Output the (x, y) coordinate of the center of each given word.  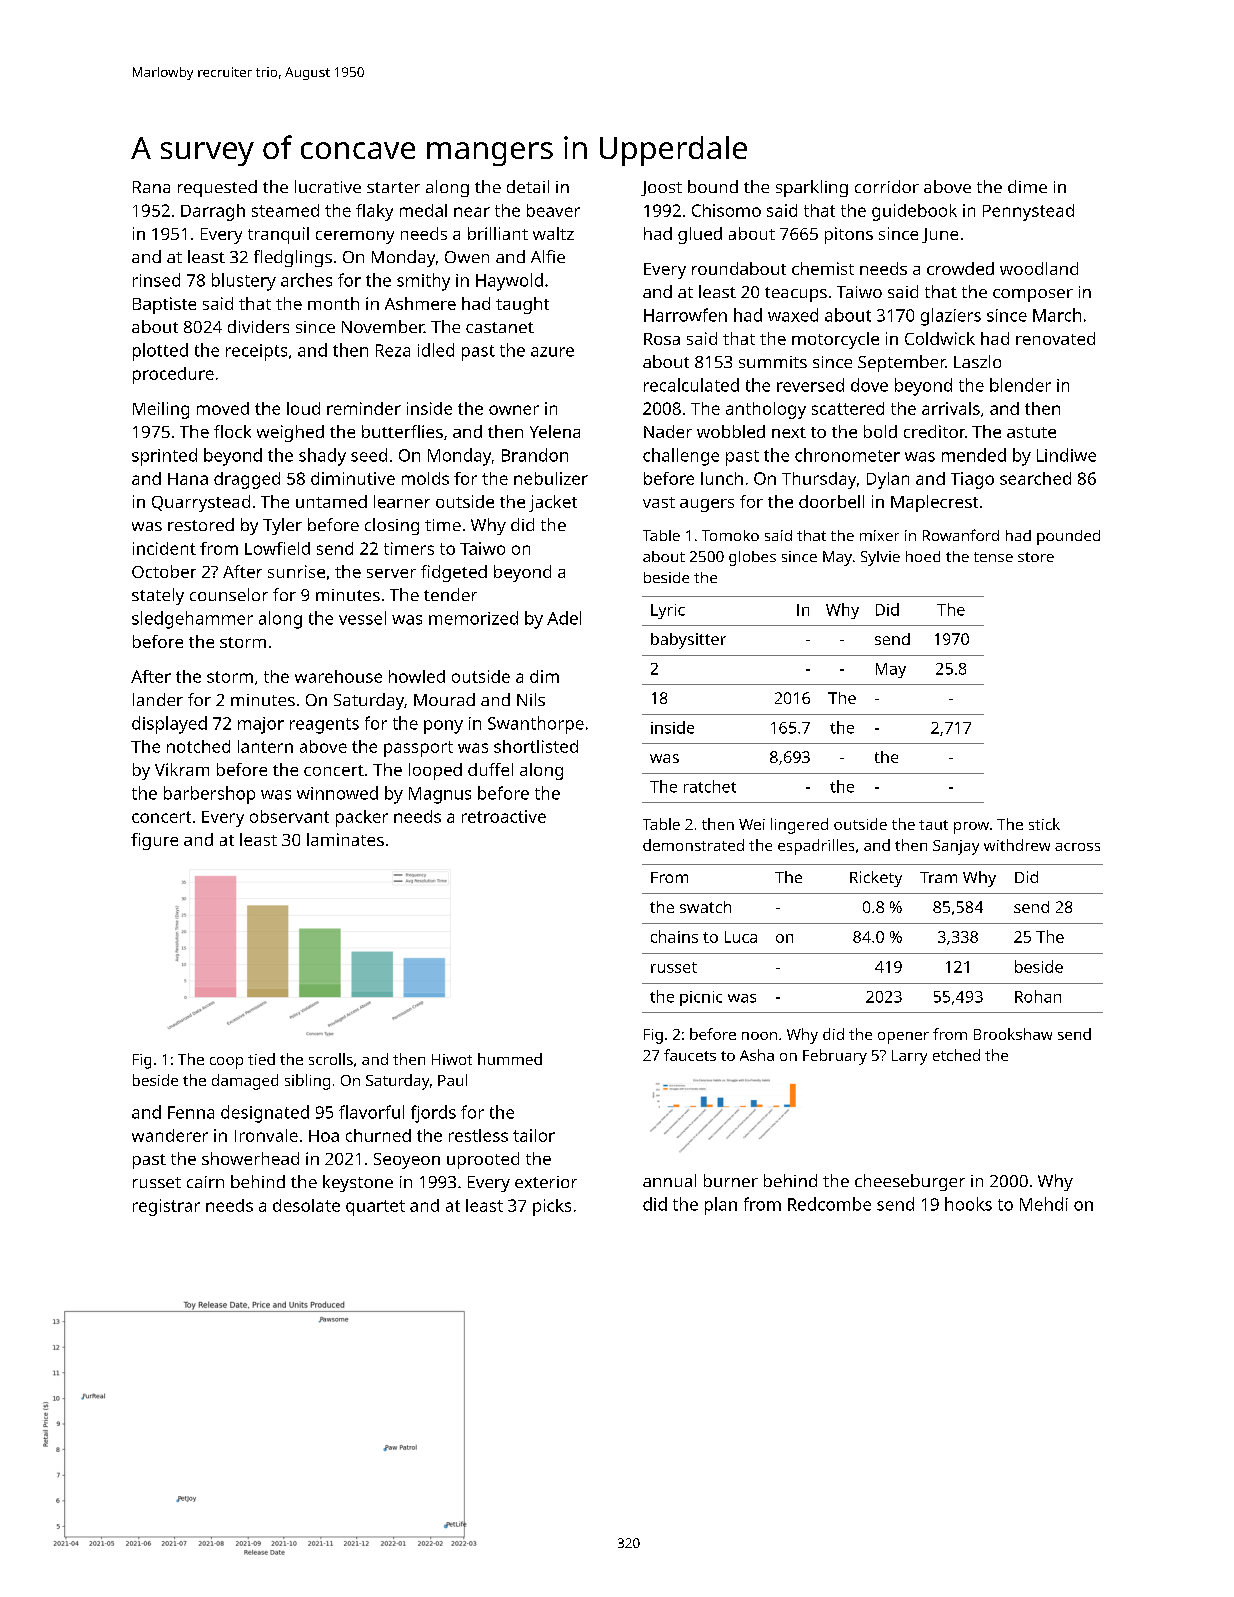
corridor (887, 186)
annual (669, 1180)
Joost (661, 188)
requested (217, 188)
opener (903, 1038)
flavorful (371, 1112)
